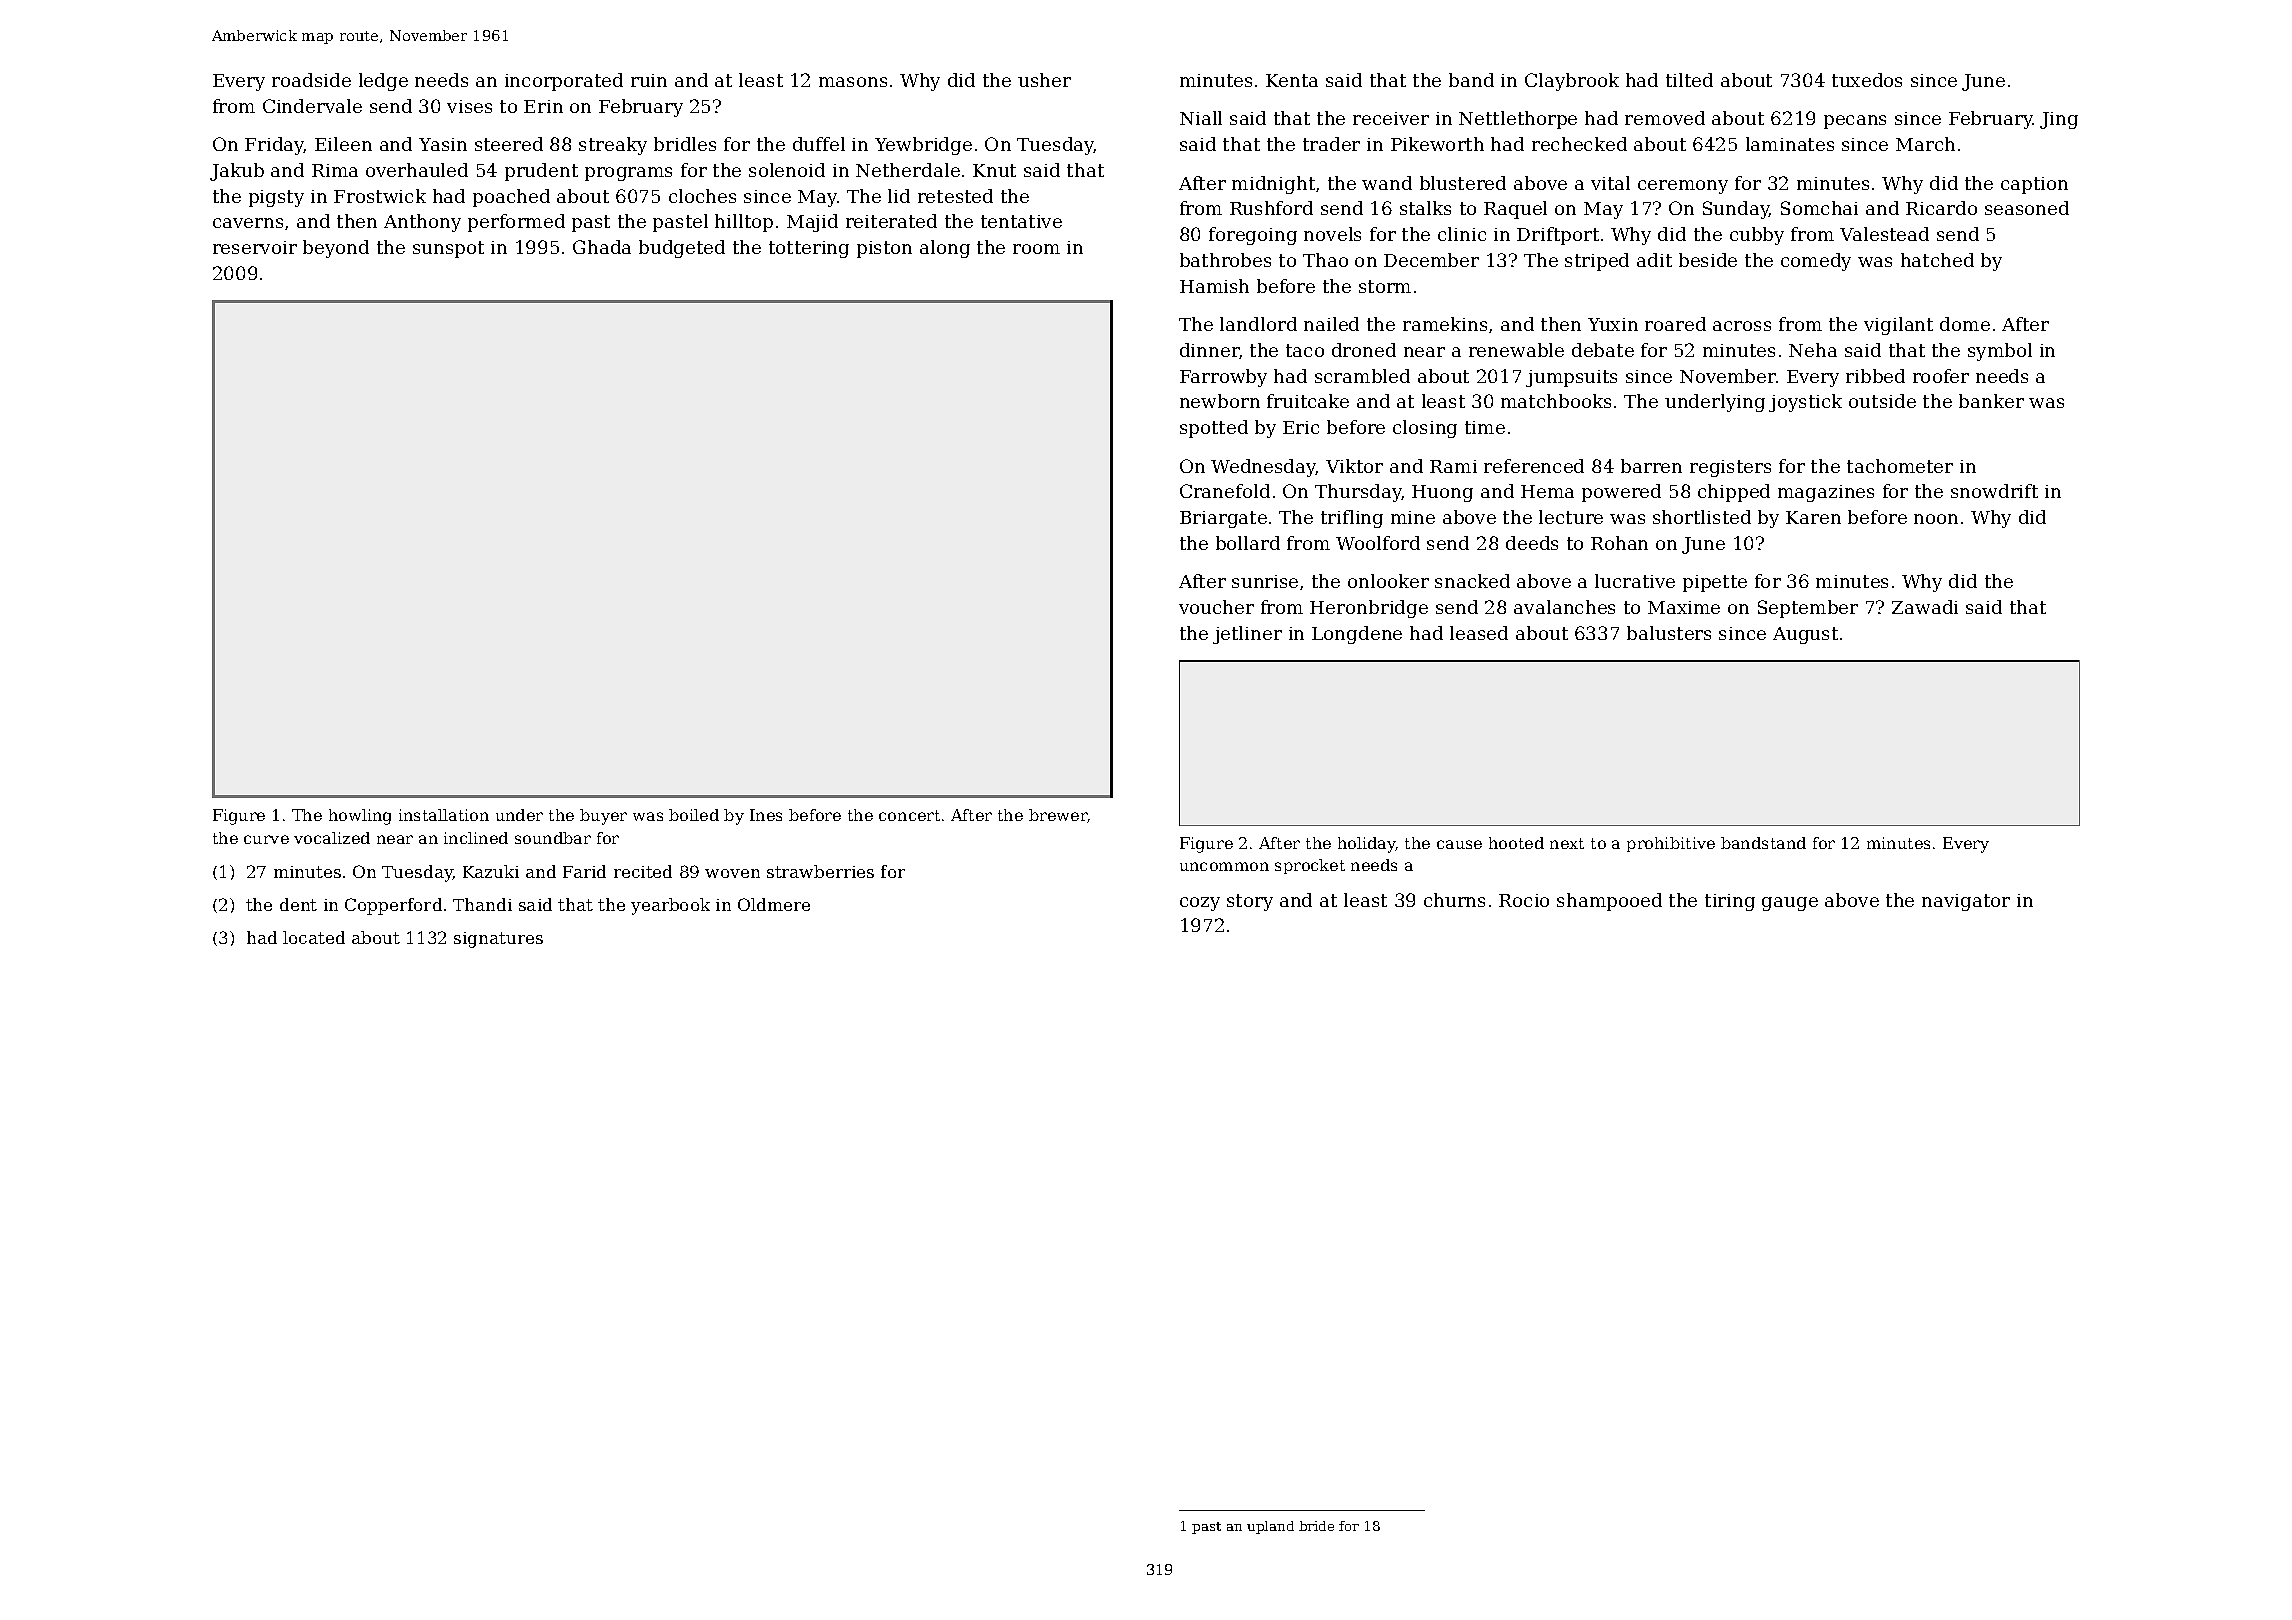 This document has height=1620, width=2292. Describe the element at coordinates (1214, 429) in the document. I see `spotted` at that location.
